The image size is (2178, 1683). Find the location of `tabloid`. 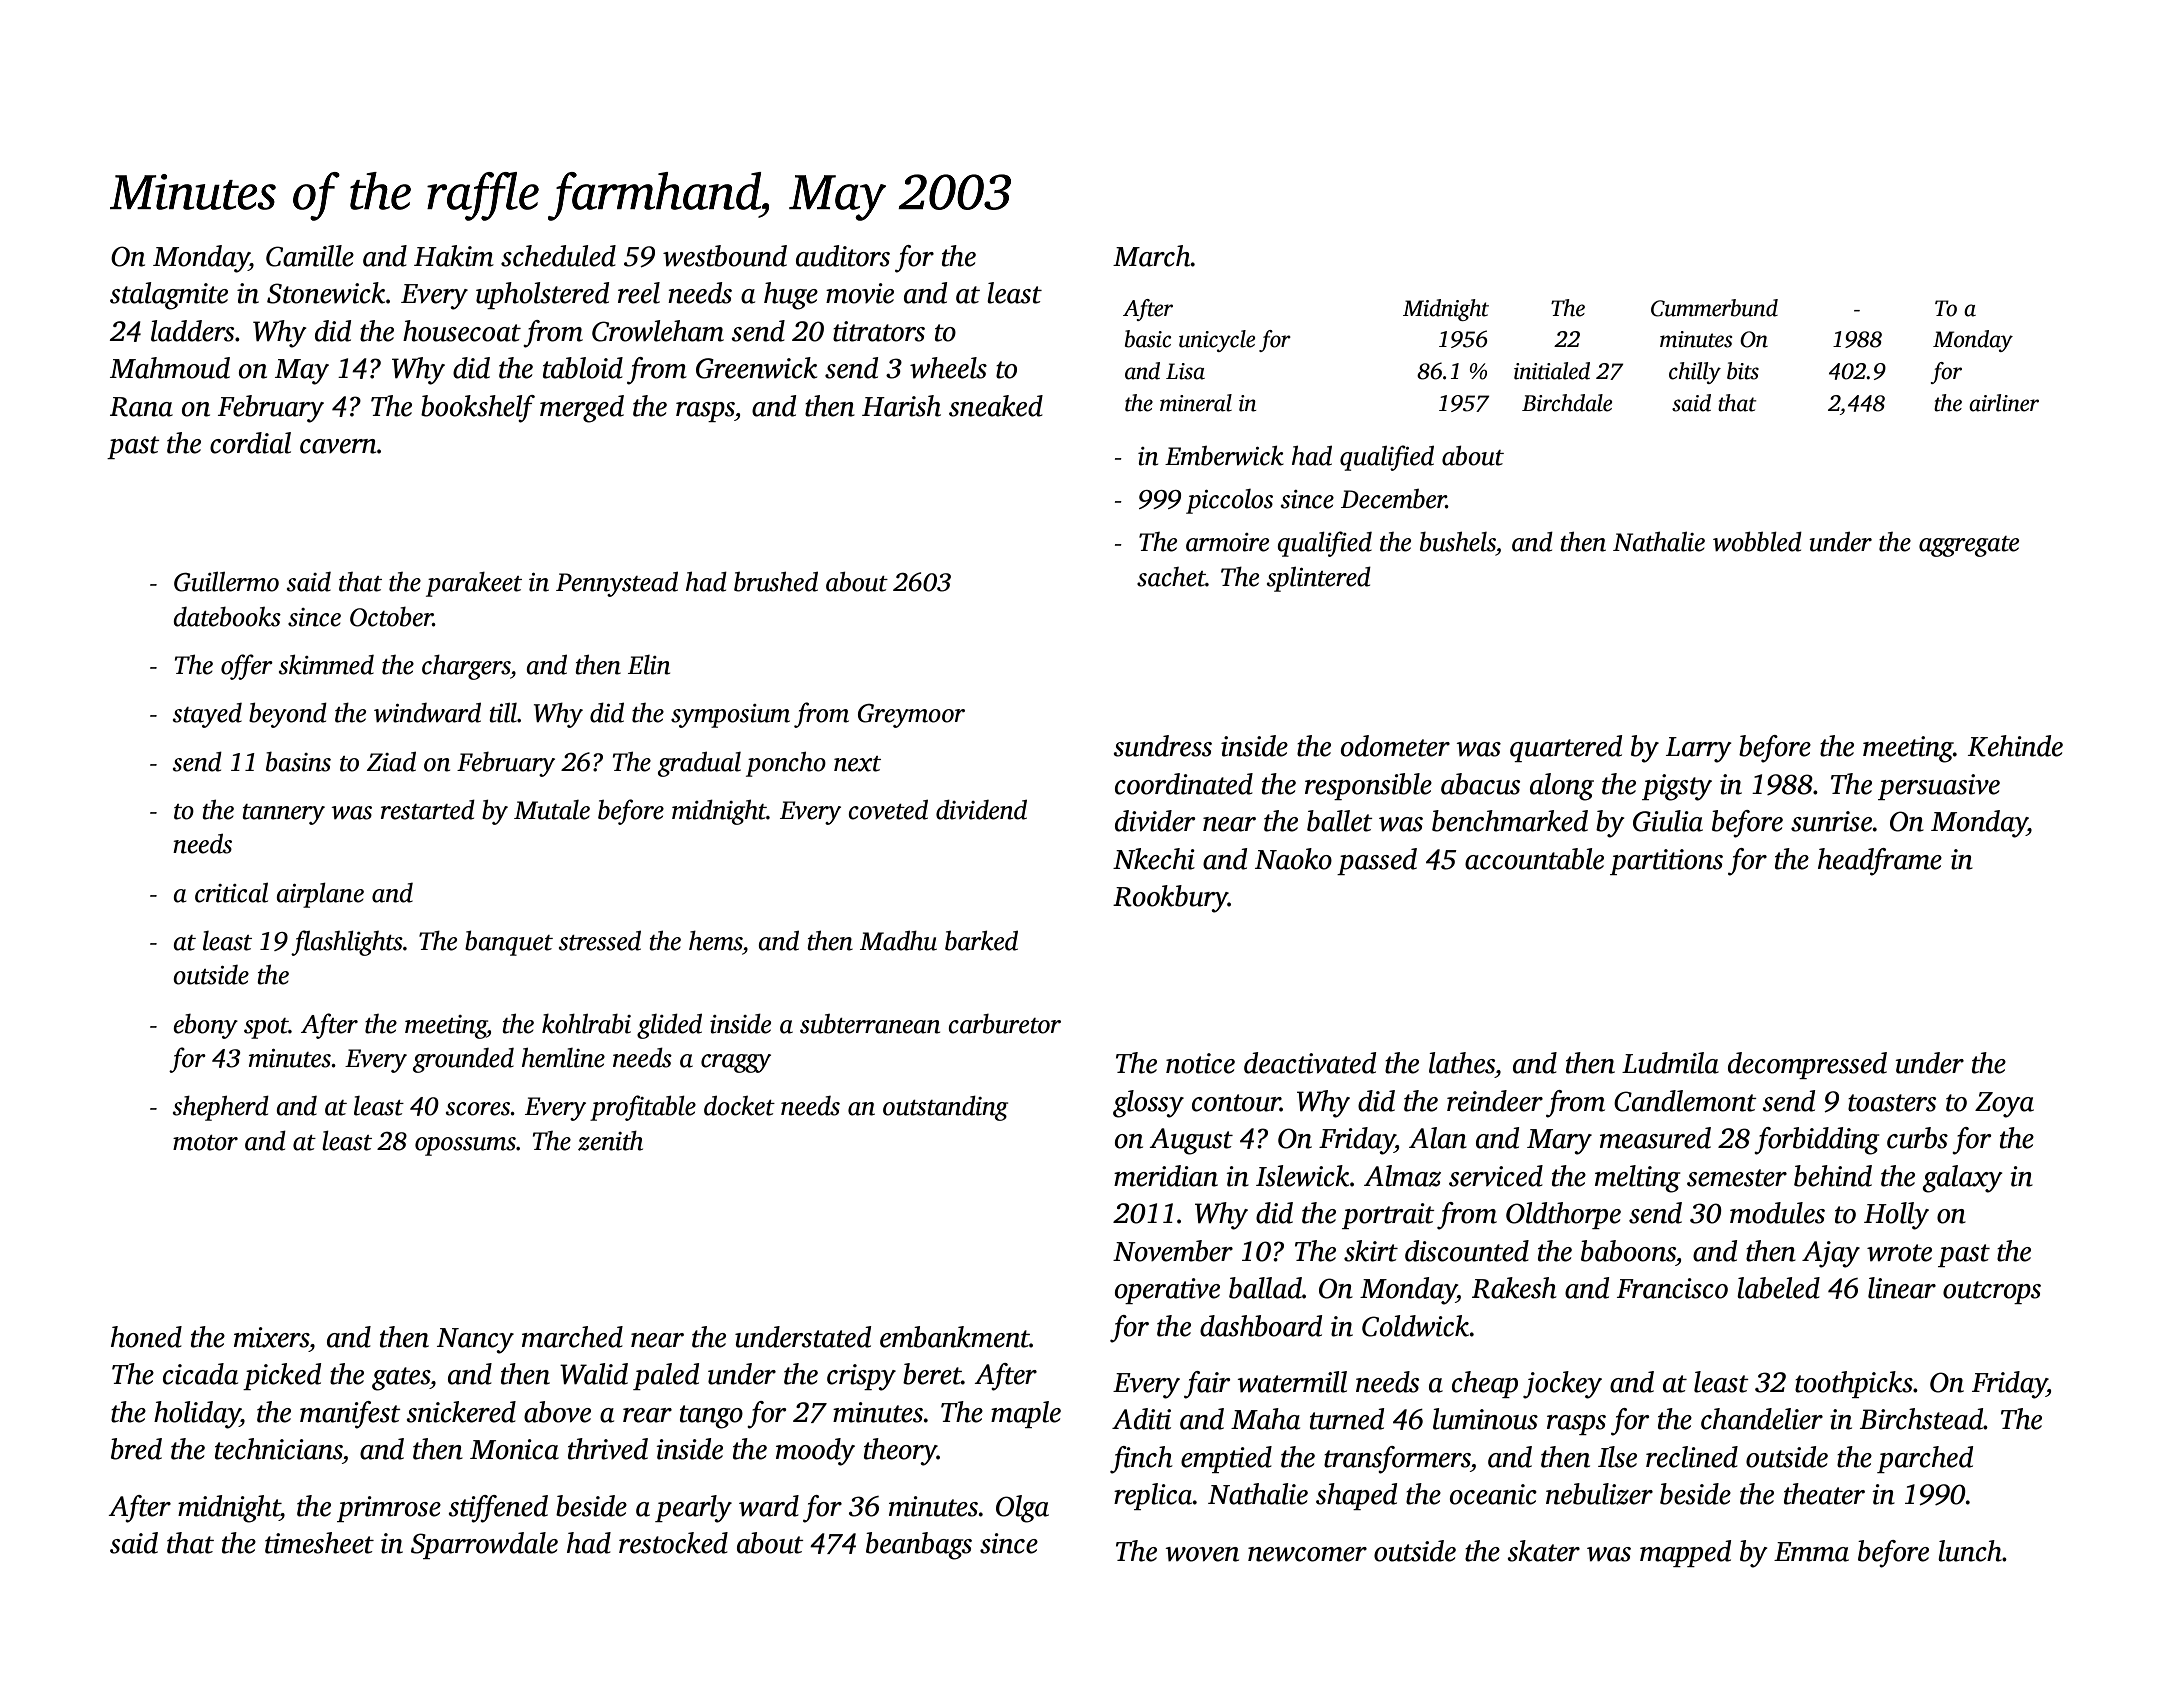

tabloid is located at coordinates (583, 368).
